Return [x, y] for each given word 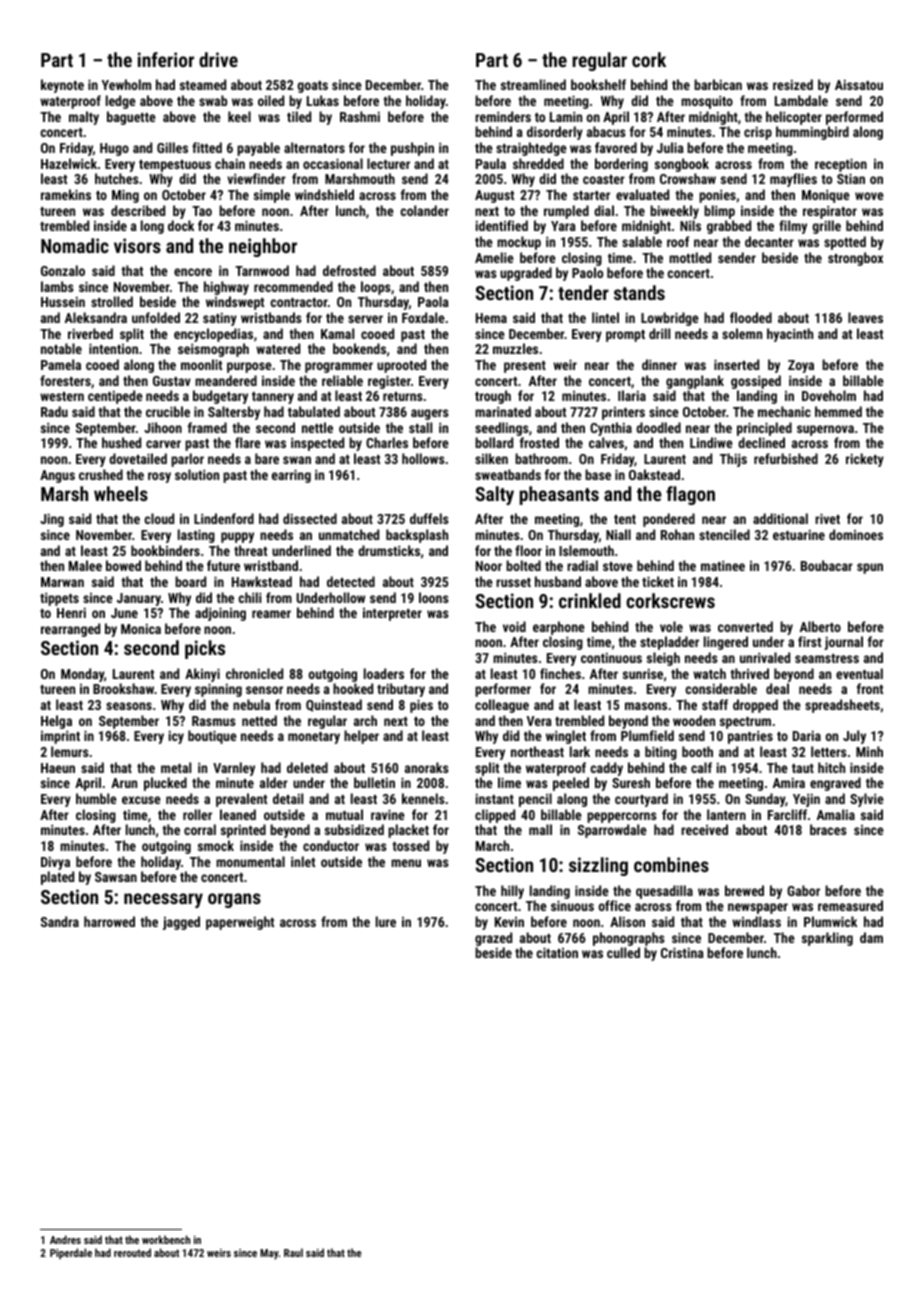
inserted [736, 364]
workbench [166, 1239]
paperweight [240, 923]
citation [557, 952]
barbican [718, 84]
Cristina [682, 952]
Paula [491, 163]
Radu [54, 411]
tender [583, 292]
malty [84, 118]
